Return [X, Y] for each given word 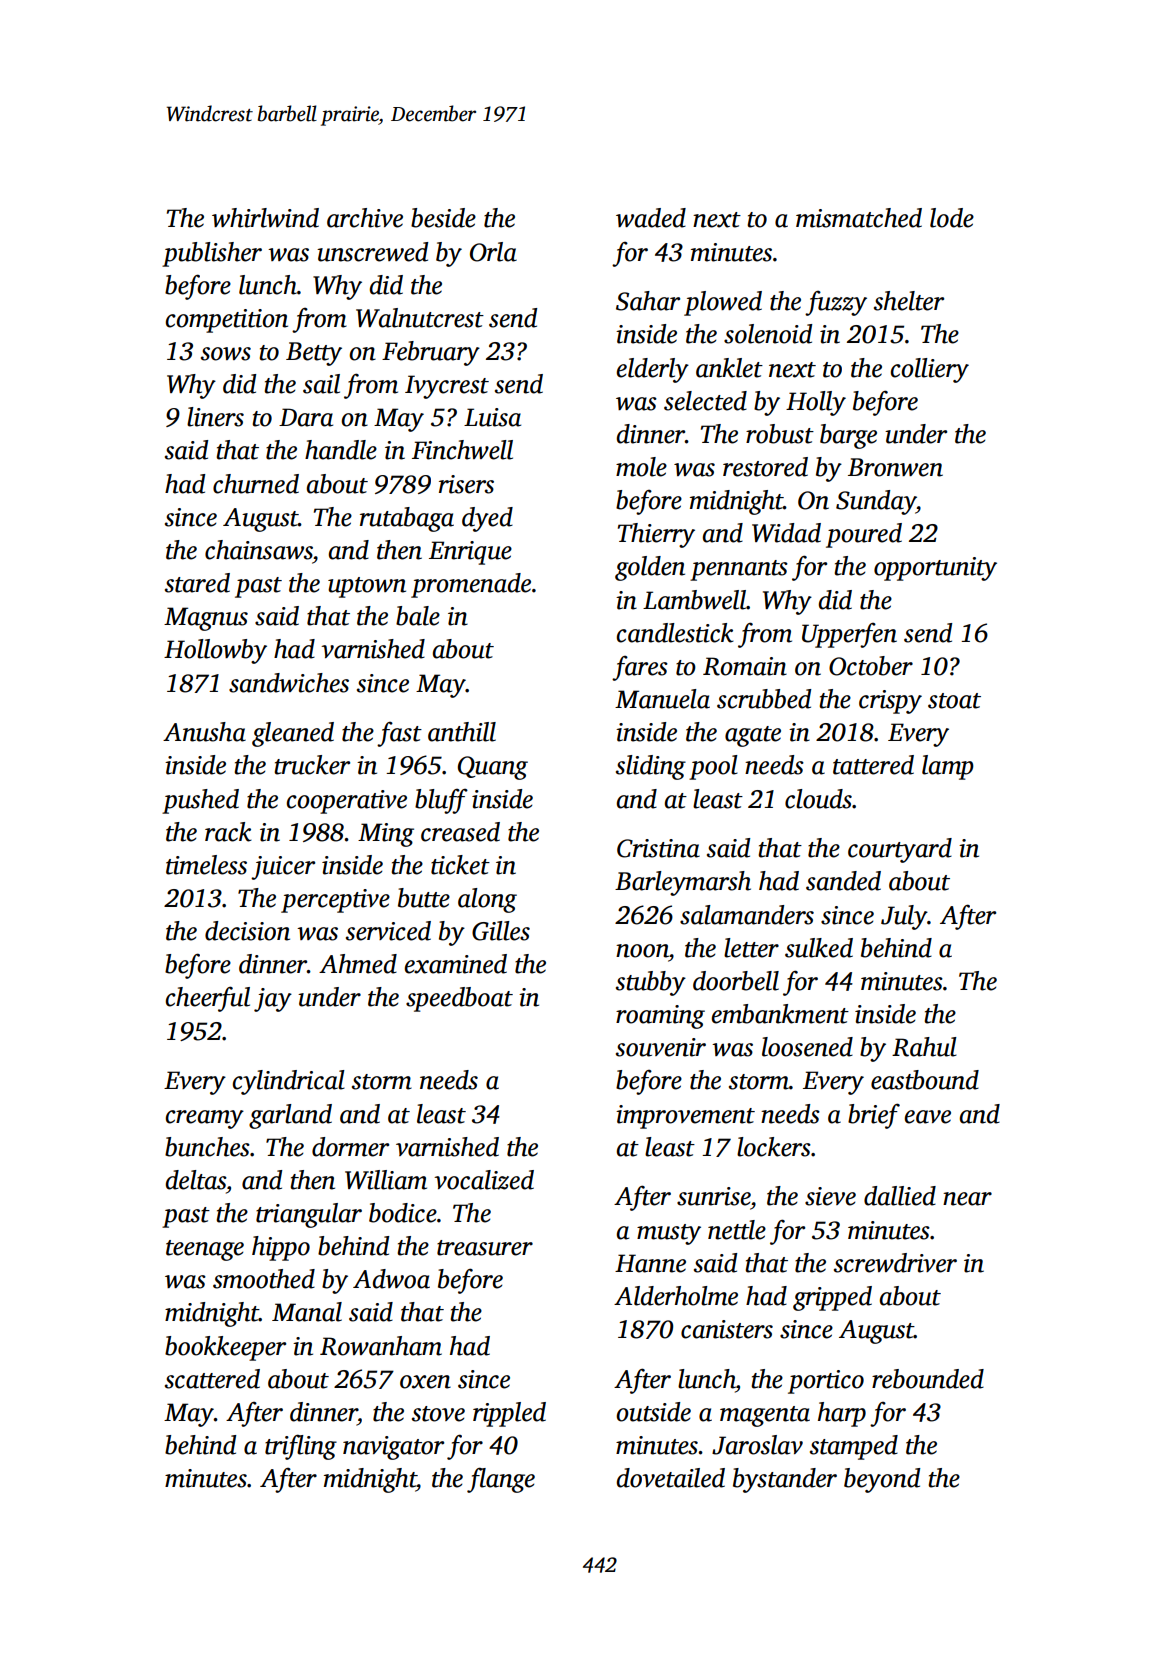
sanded [843, 881]
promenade [471, 585]
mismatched [859, 218]
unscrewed [372, 252]
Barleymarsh [683, 883]
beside [443, 218]
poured [864, 535]
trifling [301, 1447]
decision [247, 931]
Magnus [206, 619]
